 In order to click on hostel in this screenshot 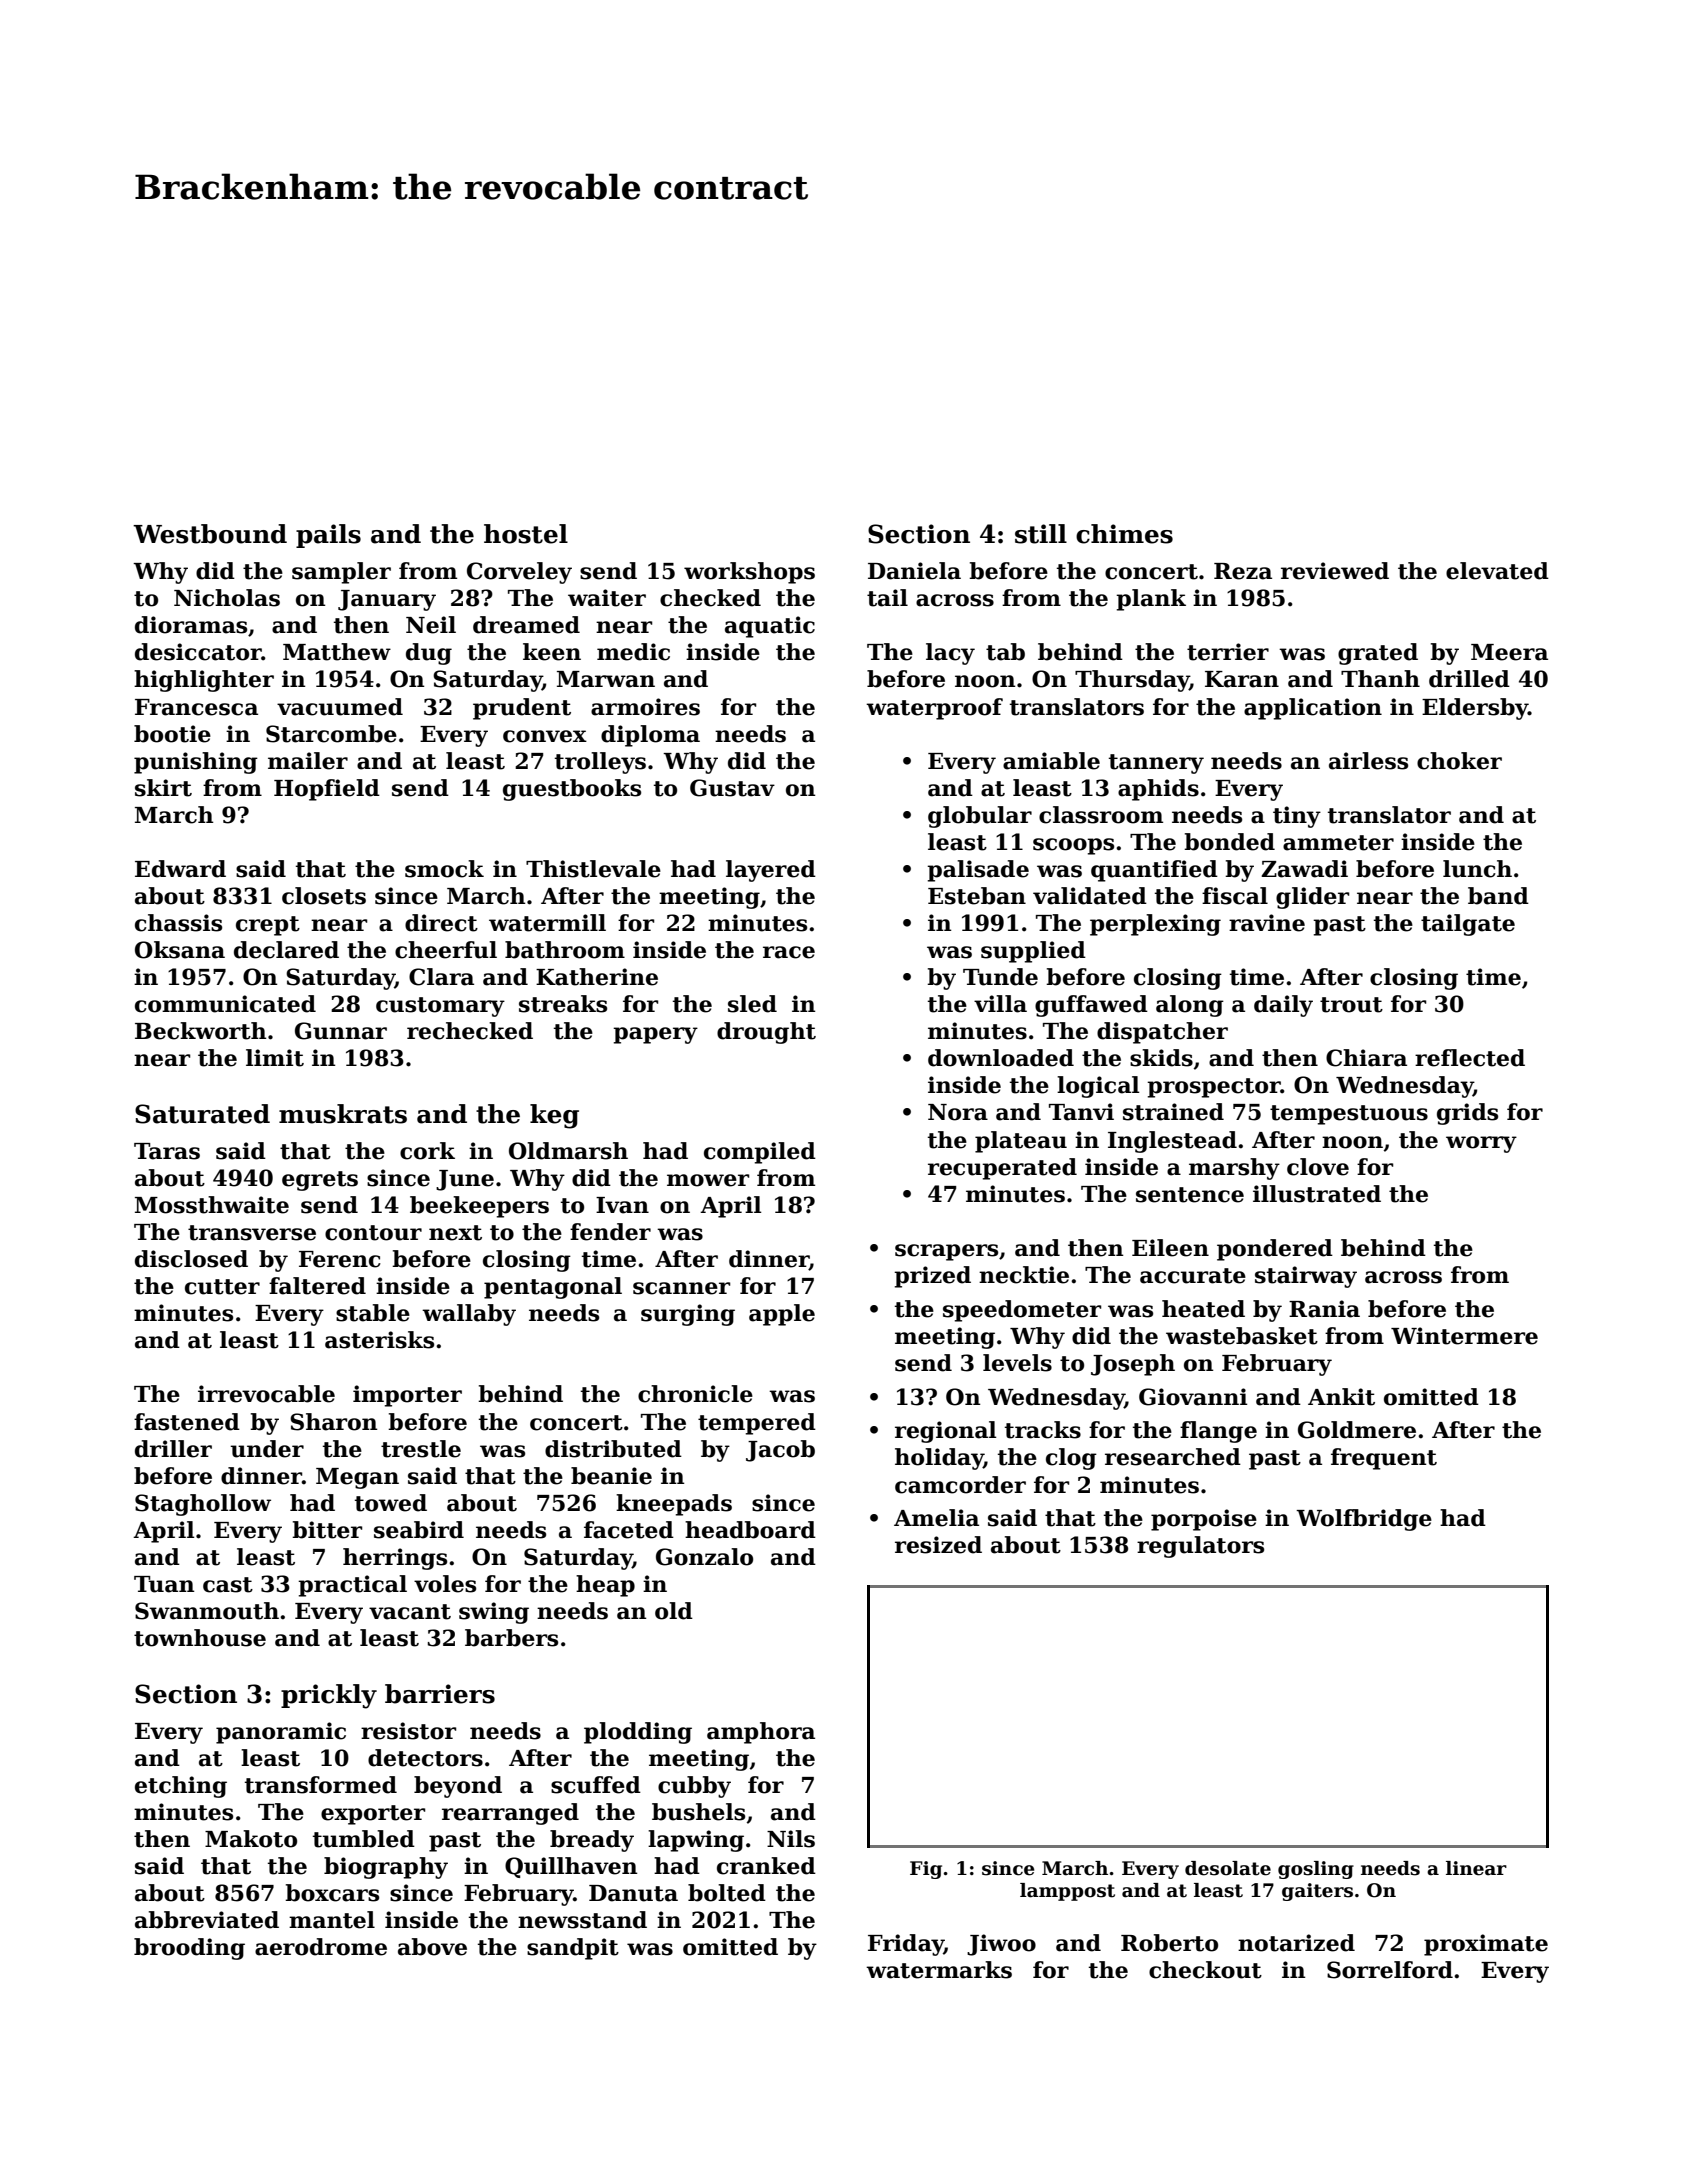, I will do `click(526, 534)`.
